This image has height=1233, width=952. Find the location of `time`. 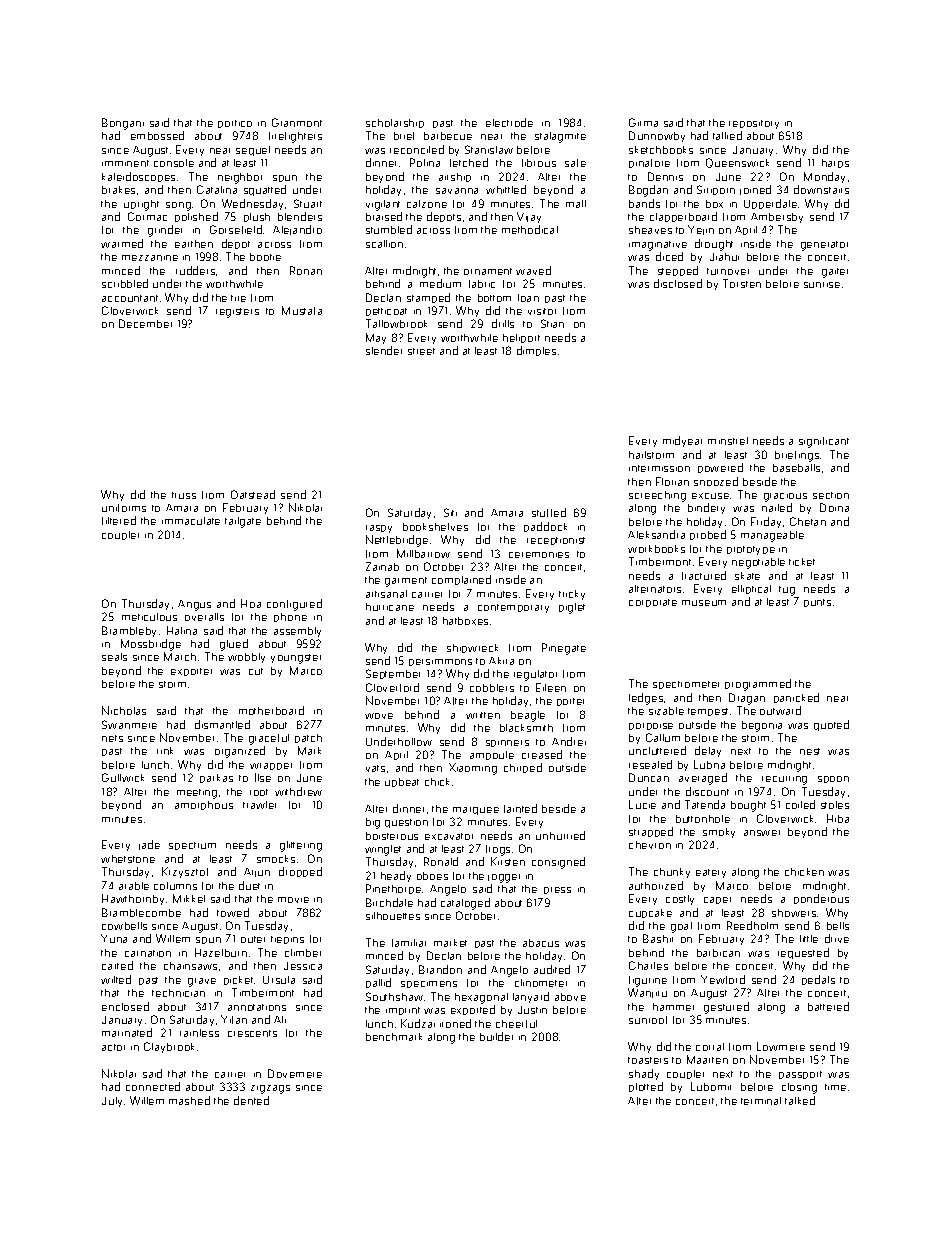

time is located at coordinates (835, 1087).
